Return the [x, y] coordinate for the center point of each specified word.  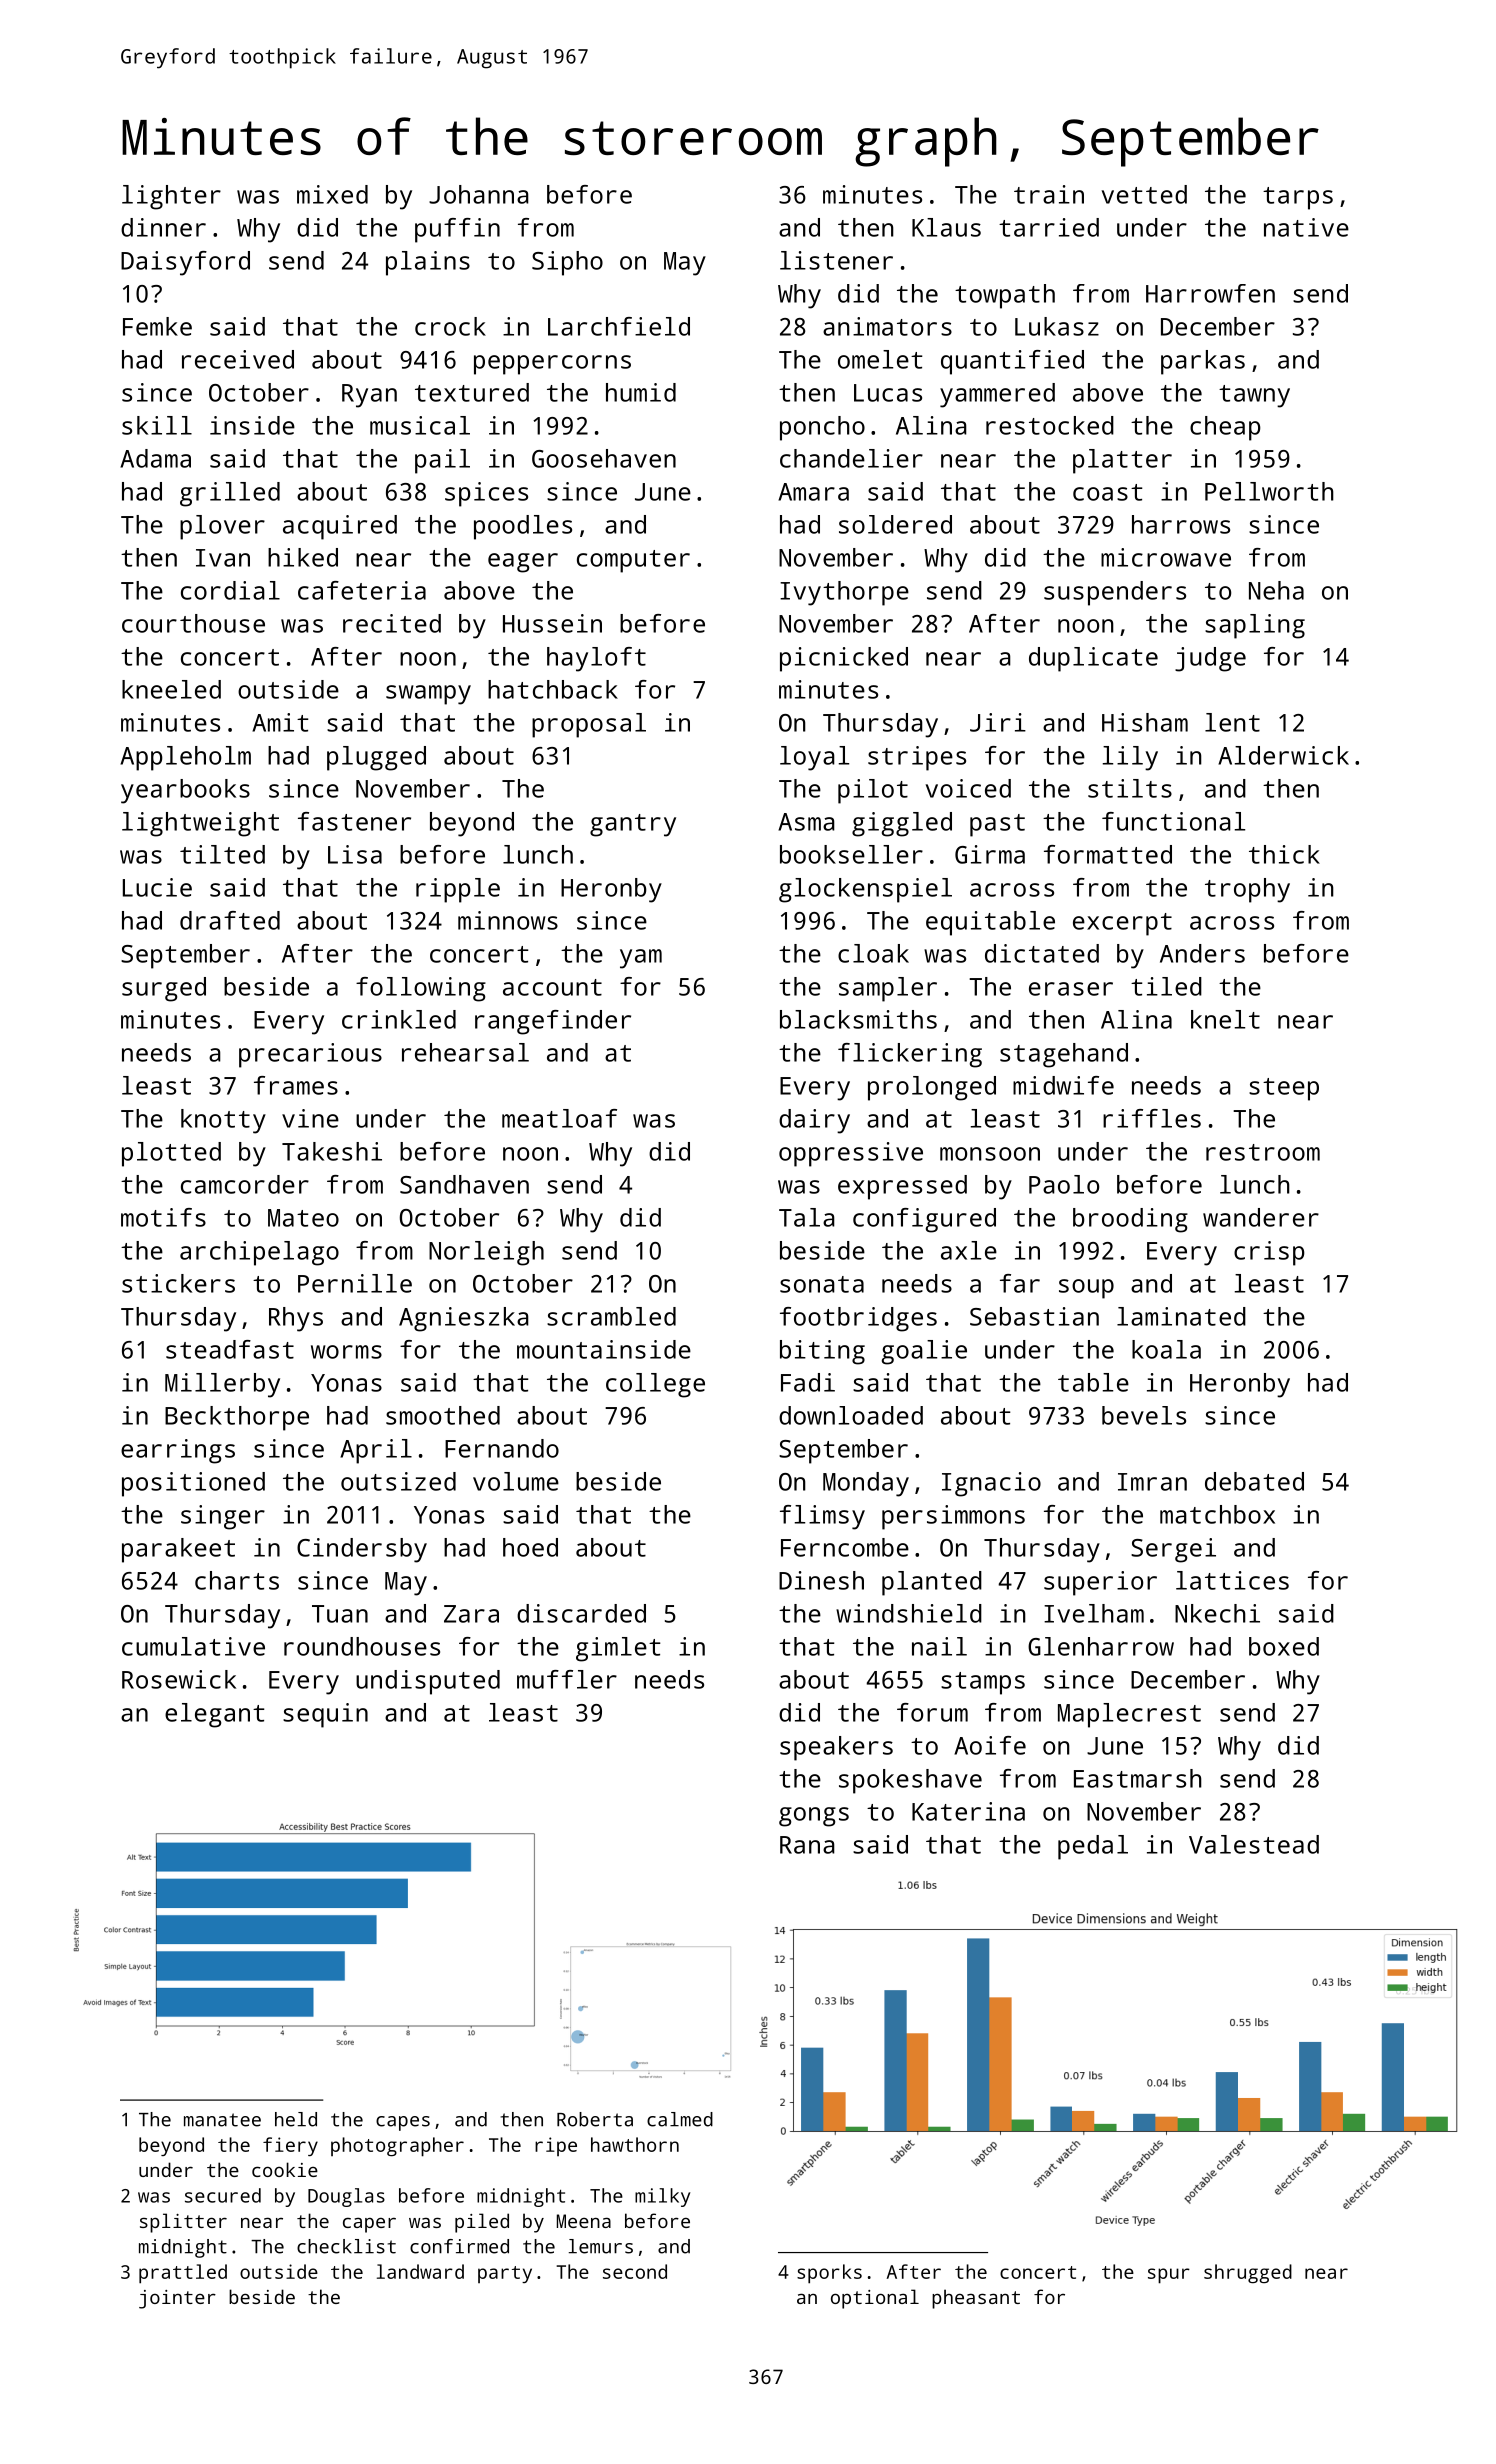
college [655, 1385]
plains [428, 263]
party [505, 2274]
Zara [471, 1614]
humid [641, 392]
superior [1100, 1583]
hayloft [596, 659]
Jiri [998, 722]
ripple [458, 890]
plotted [171, 1154]
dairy [814, 1121]
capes [403, 2123]
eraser [1071, 989]
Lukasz [1057, 326]
